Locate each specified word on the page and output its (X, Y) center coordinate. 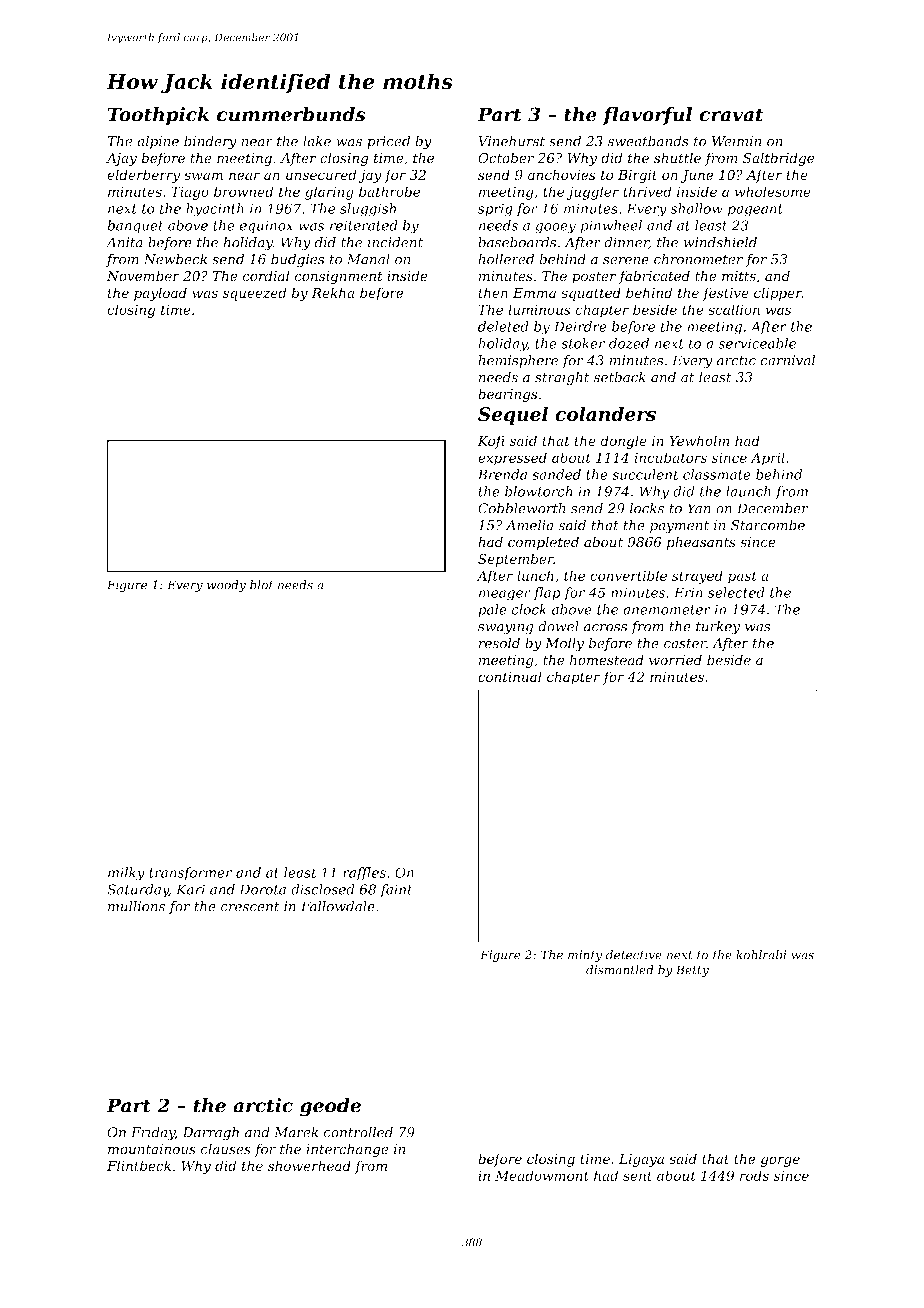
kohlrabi (761, 955)
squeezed (254, 294)
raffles (364, 874)
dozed (629, 343)
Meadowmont (542, 1175)
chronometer (698, 259)
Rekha (333, 292)
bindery (210, 142)
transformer (190, 874)
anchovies (562, 174)
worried (675, 660)
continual (510, 676)
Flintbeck (139, 1165)
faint (396, 891)
